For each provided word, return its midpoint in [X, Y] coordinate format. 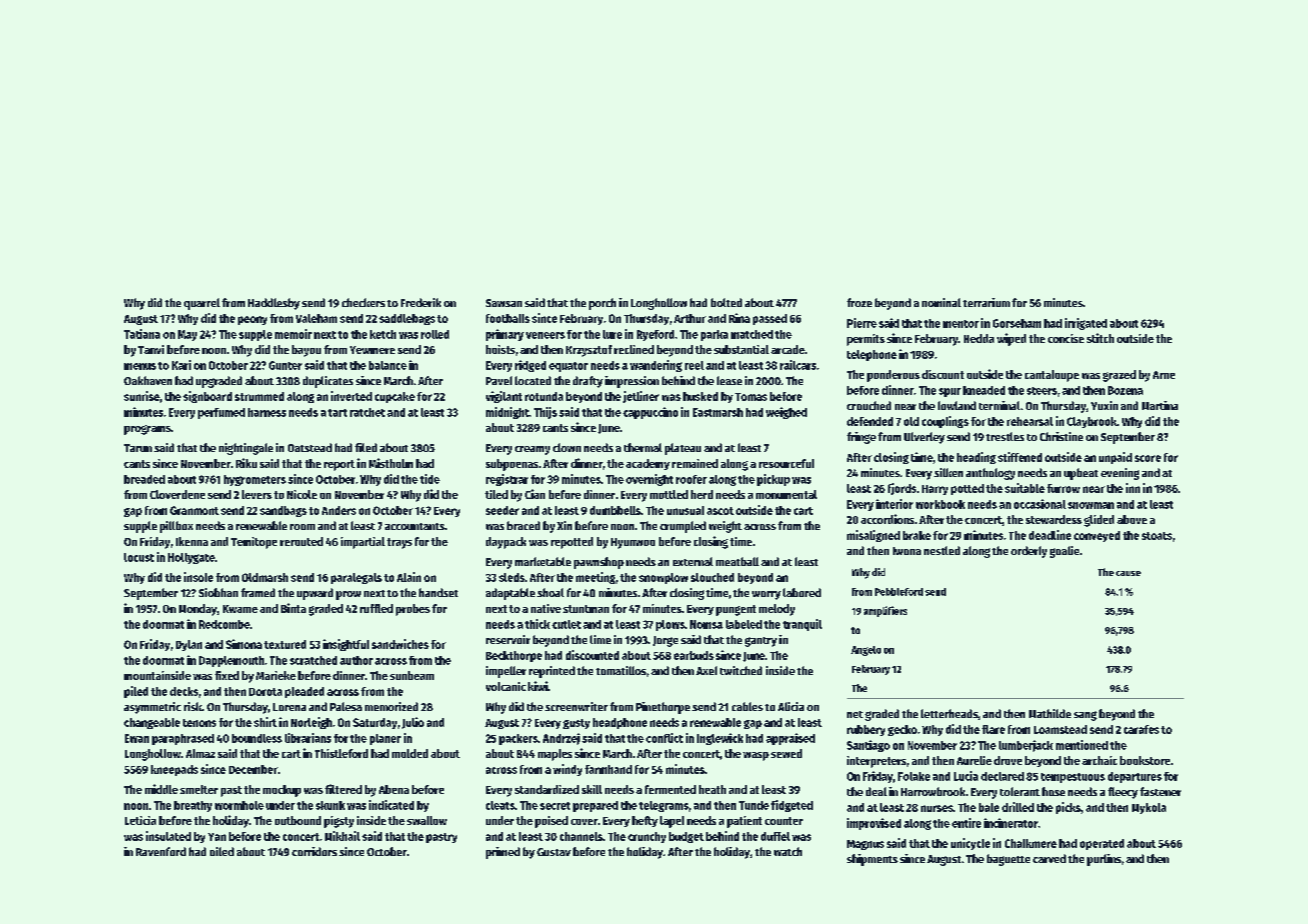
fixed [227, 675]
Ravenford [161, 851]
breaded [144, 479]
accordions [887, 519]
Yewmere [372, 350]
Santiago [868, 746]
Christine [1061, 436]
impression [632, 382]
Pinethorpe [663, 708]
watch [788, 851]
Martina [1160, 405]
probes [413, 610]
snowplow [663, 578]
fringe [861, 438]
